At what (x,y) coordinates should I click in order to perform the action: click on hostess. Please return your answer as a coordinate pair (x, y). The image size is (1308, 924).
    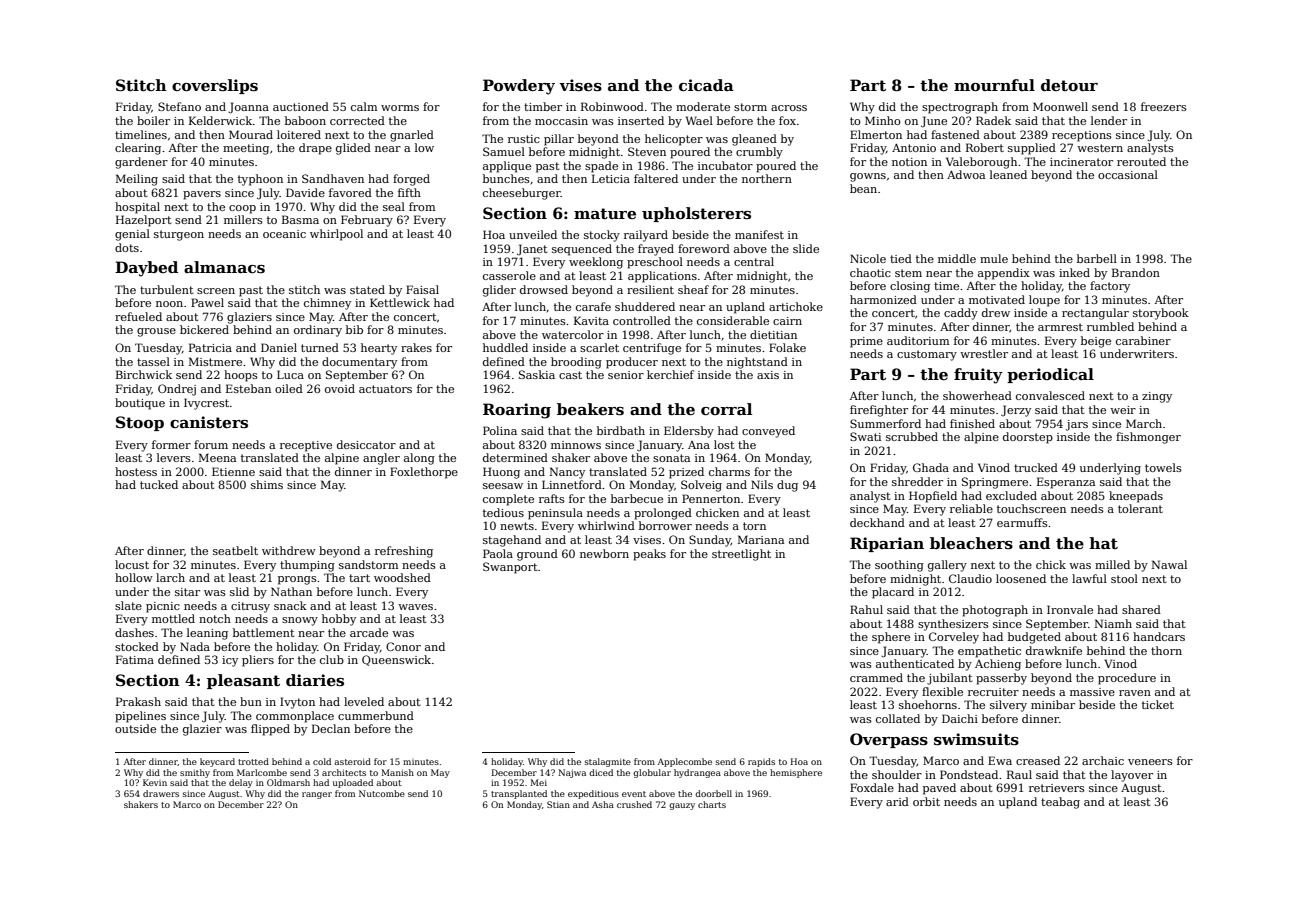
    Looking at the image, I should click on (136, 471).
